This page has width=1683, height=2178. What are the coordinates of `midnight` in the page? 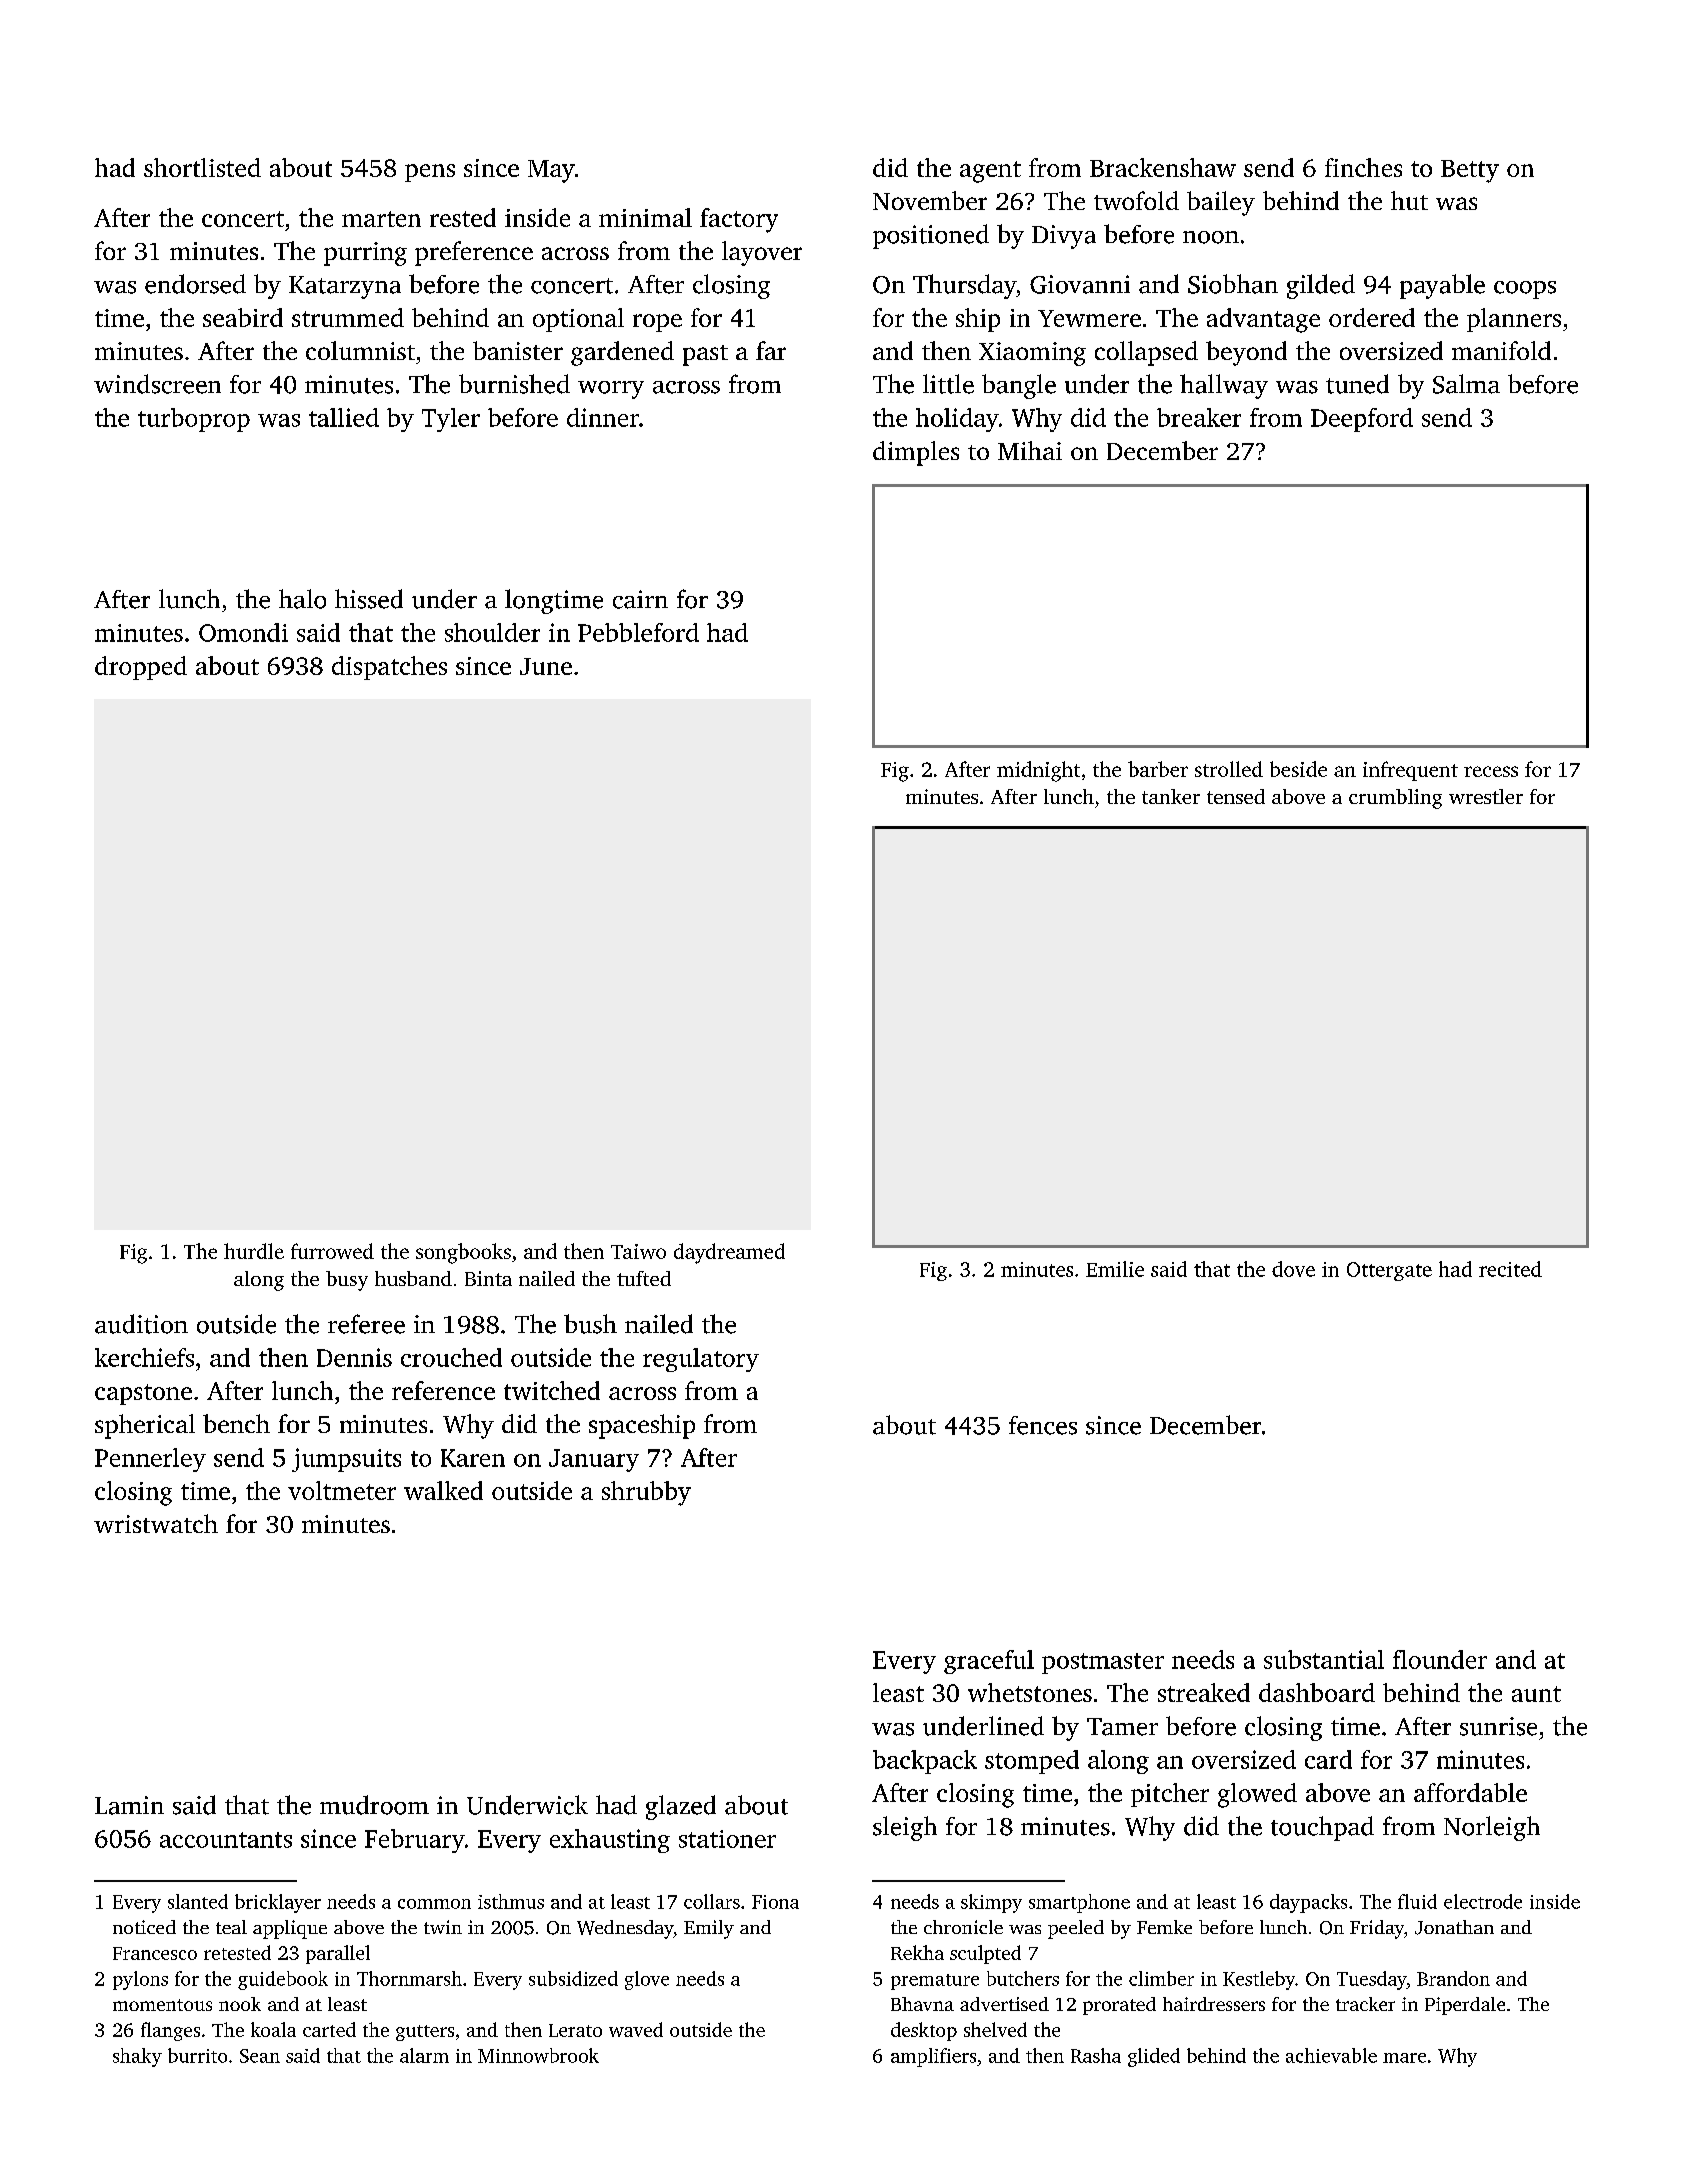 It's located at (1038, 771).
